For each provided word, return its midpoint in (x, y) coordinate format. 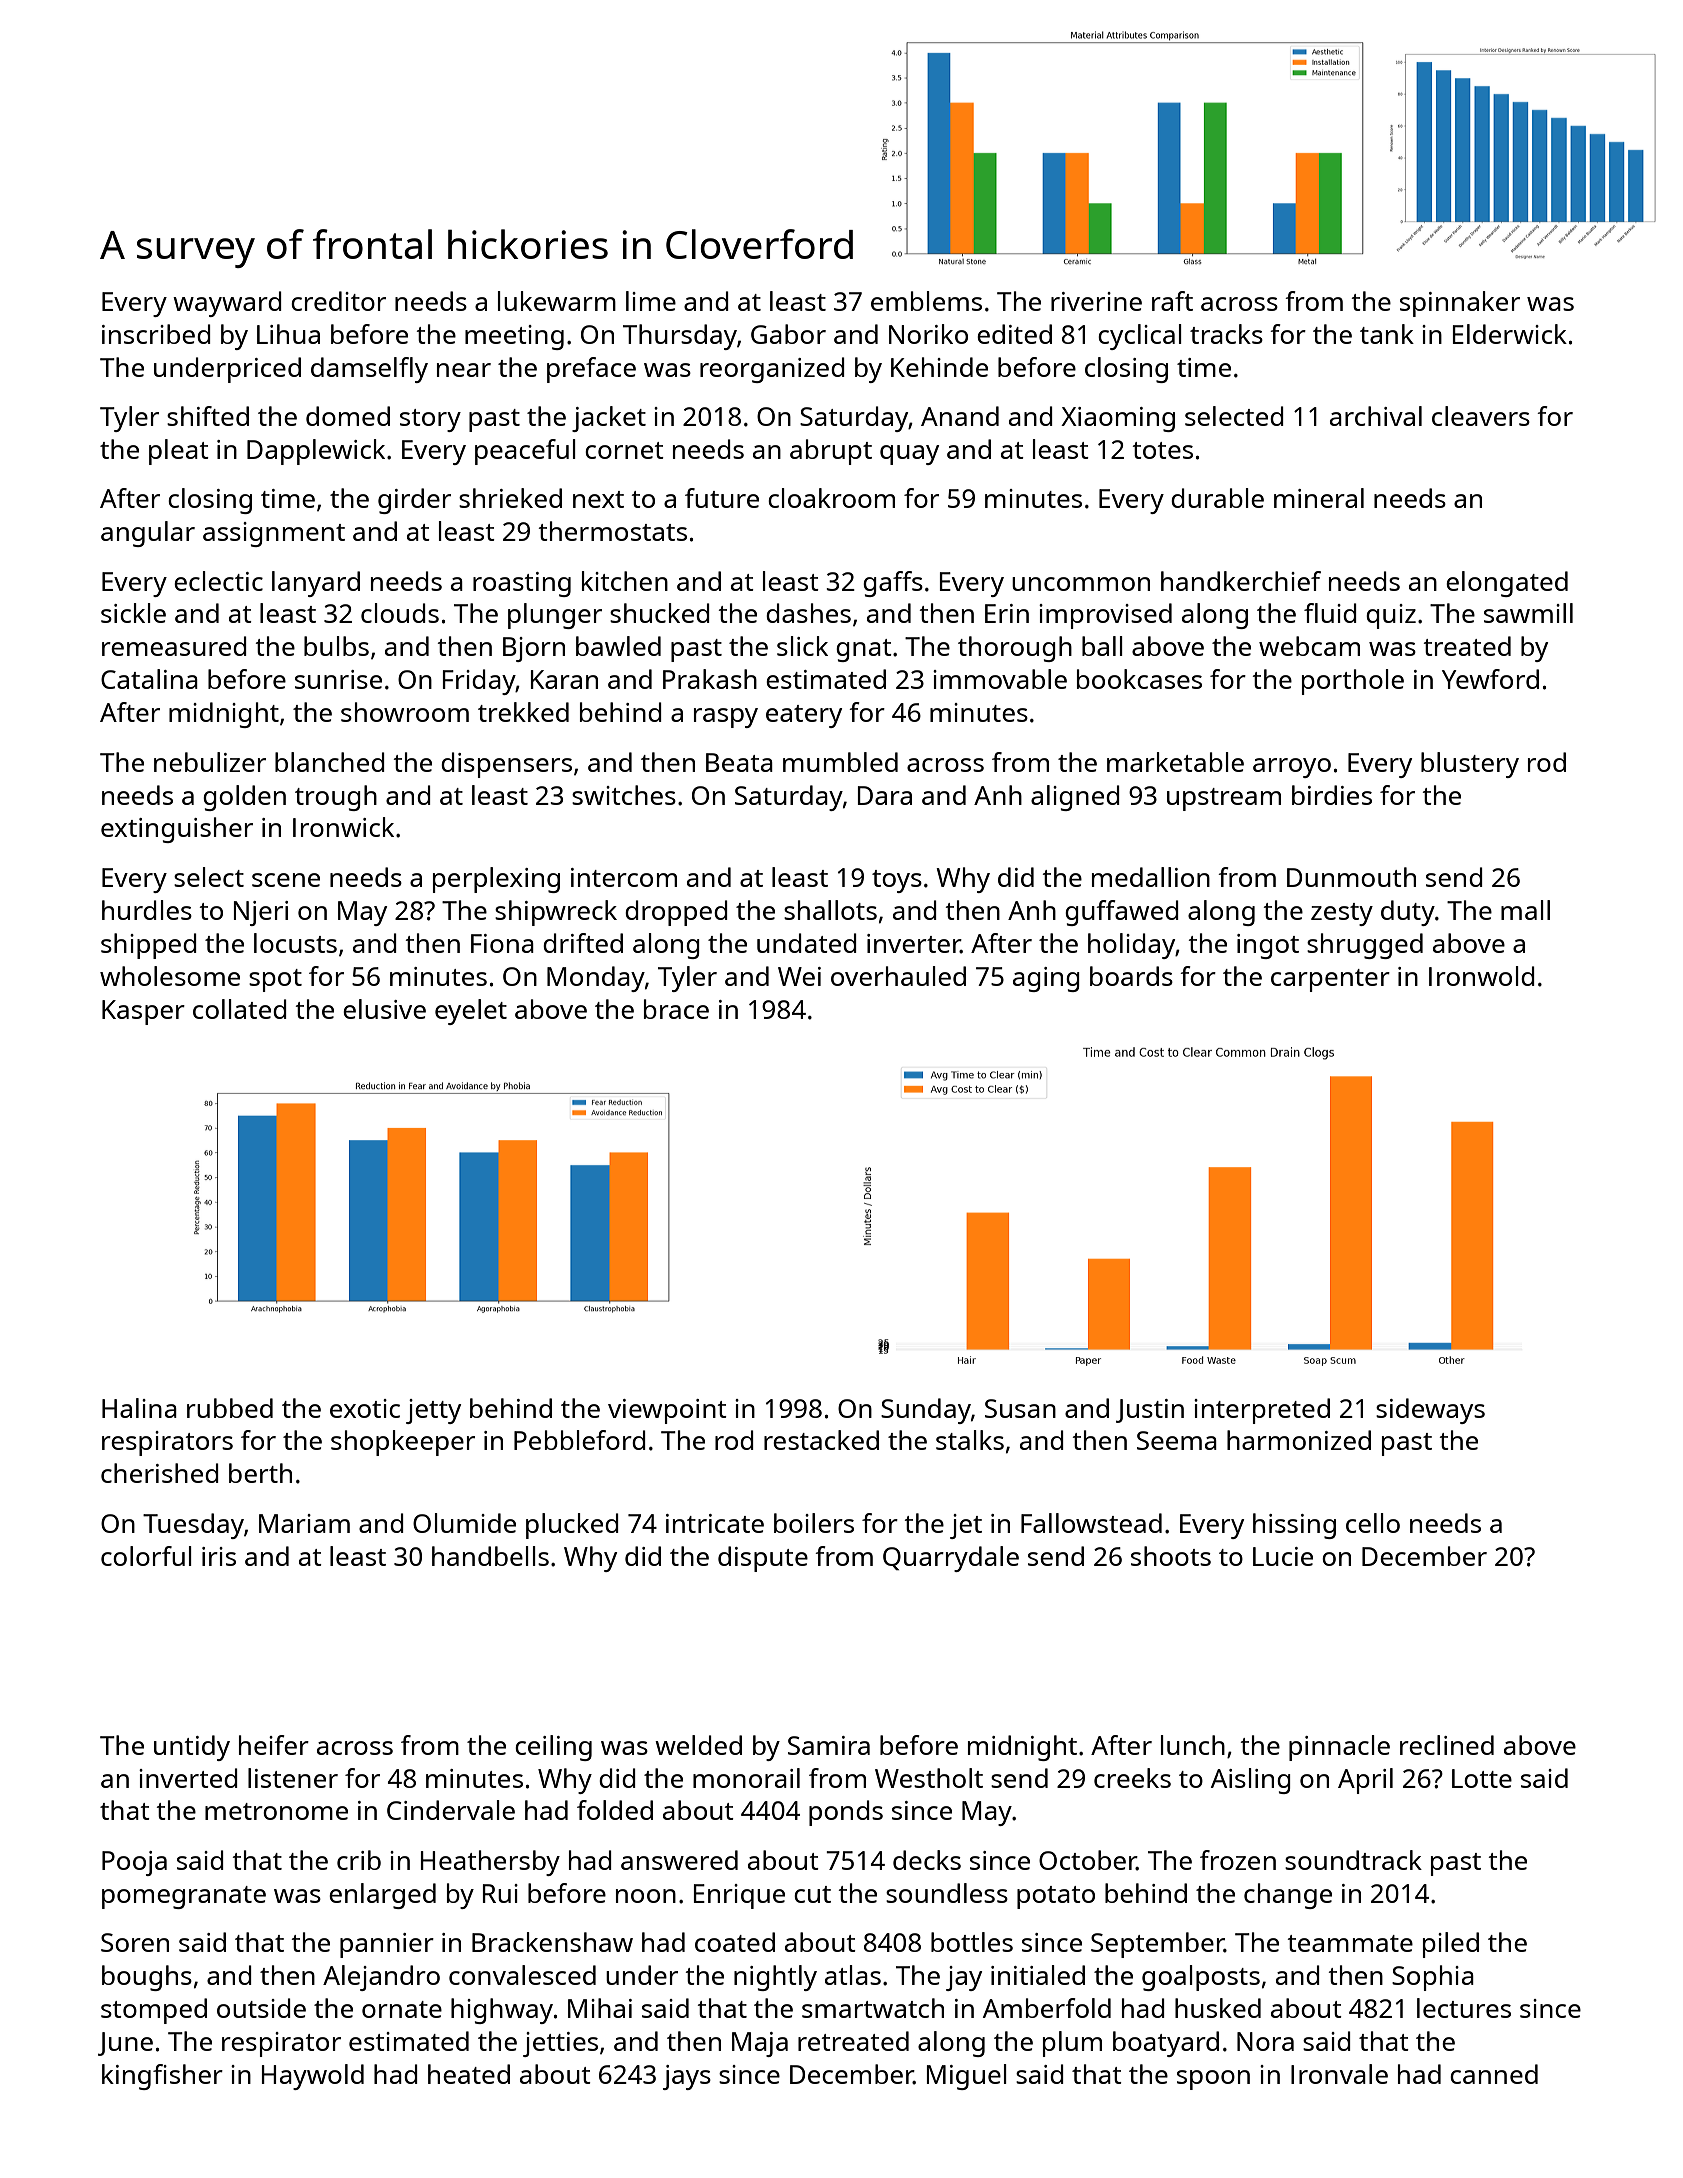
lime (651, 301)
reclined (1447, 1745)
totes (1163, 450)
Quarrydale (951, 1559)
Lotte (1482, 1778)
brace (676, 1009)
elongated (1507, 584)
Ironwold (1482, 976)
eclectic (218, 581)
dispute (763, 1559)
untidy (192, 1748)
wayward (227, 304)
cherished (160, 1473)
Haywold (313, 2077)
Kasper (143, 1012)
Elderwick (1510, 334)
